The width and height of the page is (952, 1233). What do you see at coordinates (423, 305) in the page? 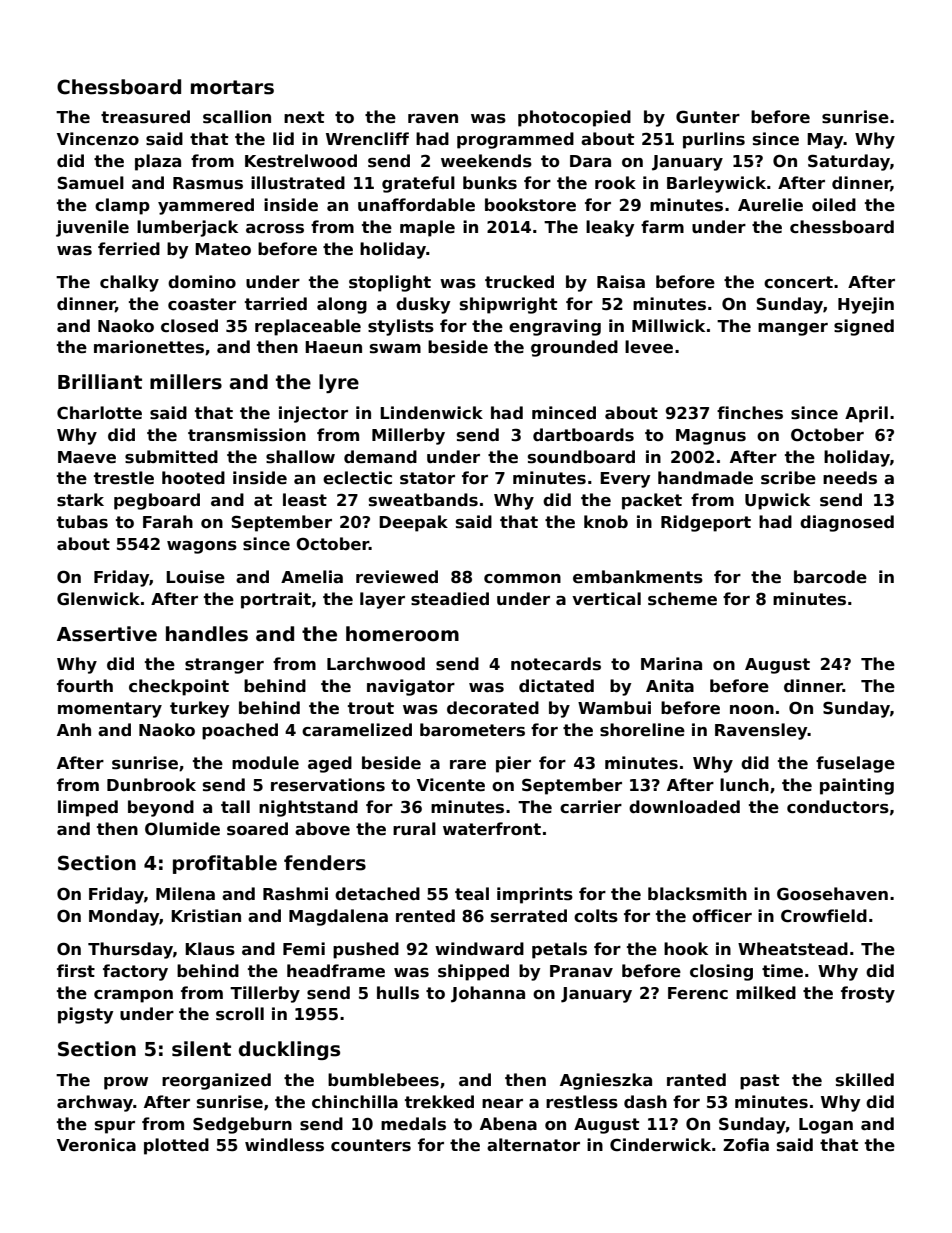
I see `dusky` at bounding box center [423, 305].
